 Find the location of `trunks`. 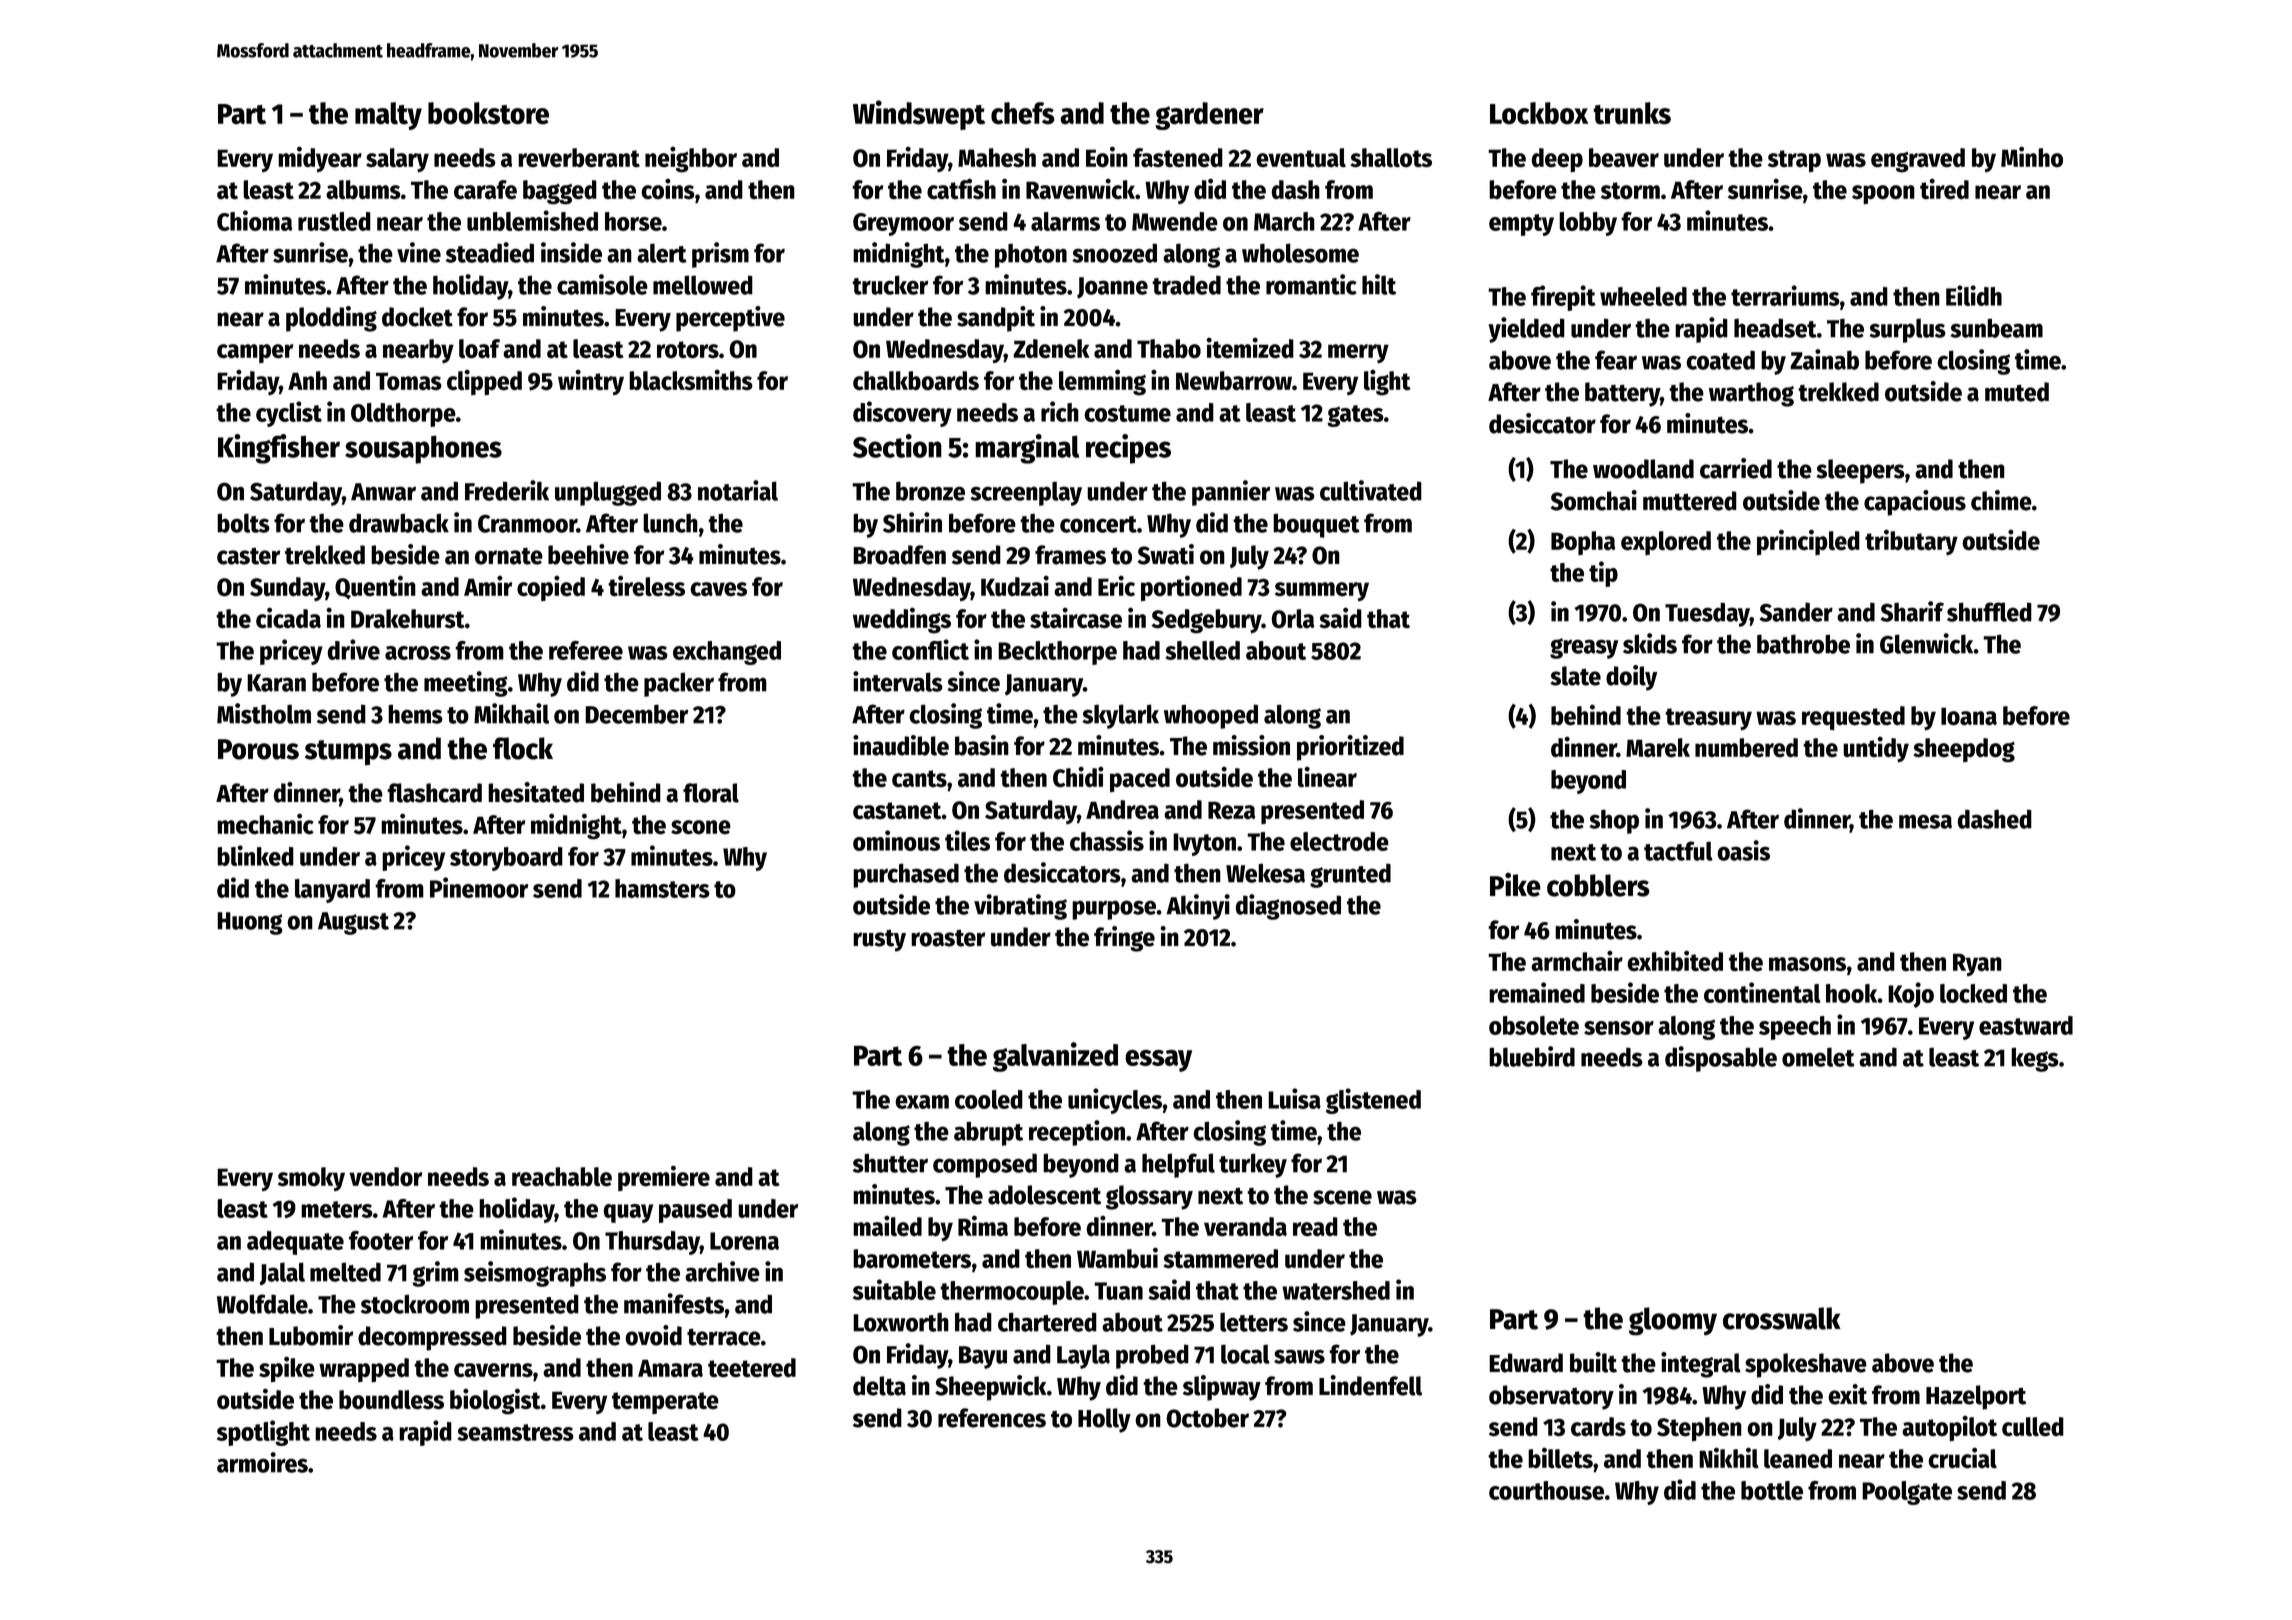

trunks is located at coordinates (1632, 113).
